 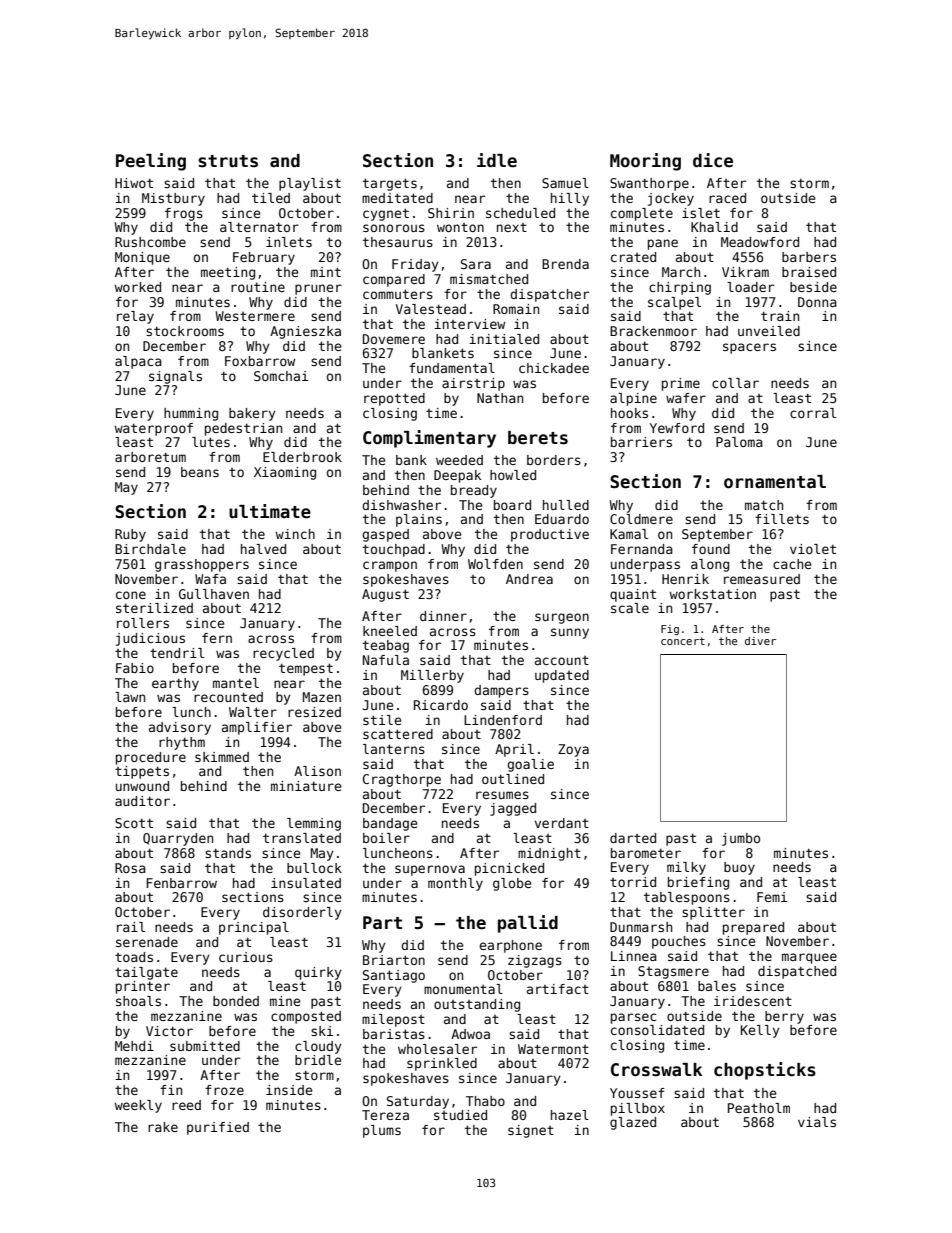 I want to click on artifact, so click(x=558, y=989).
